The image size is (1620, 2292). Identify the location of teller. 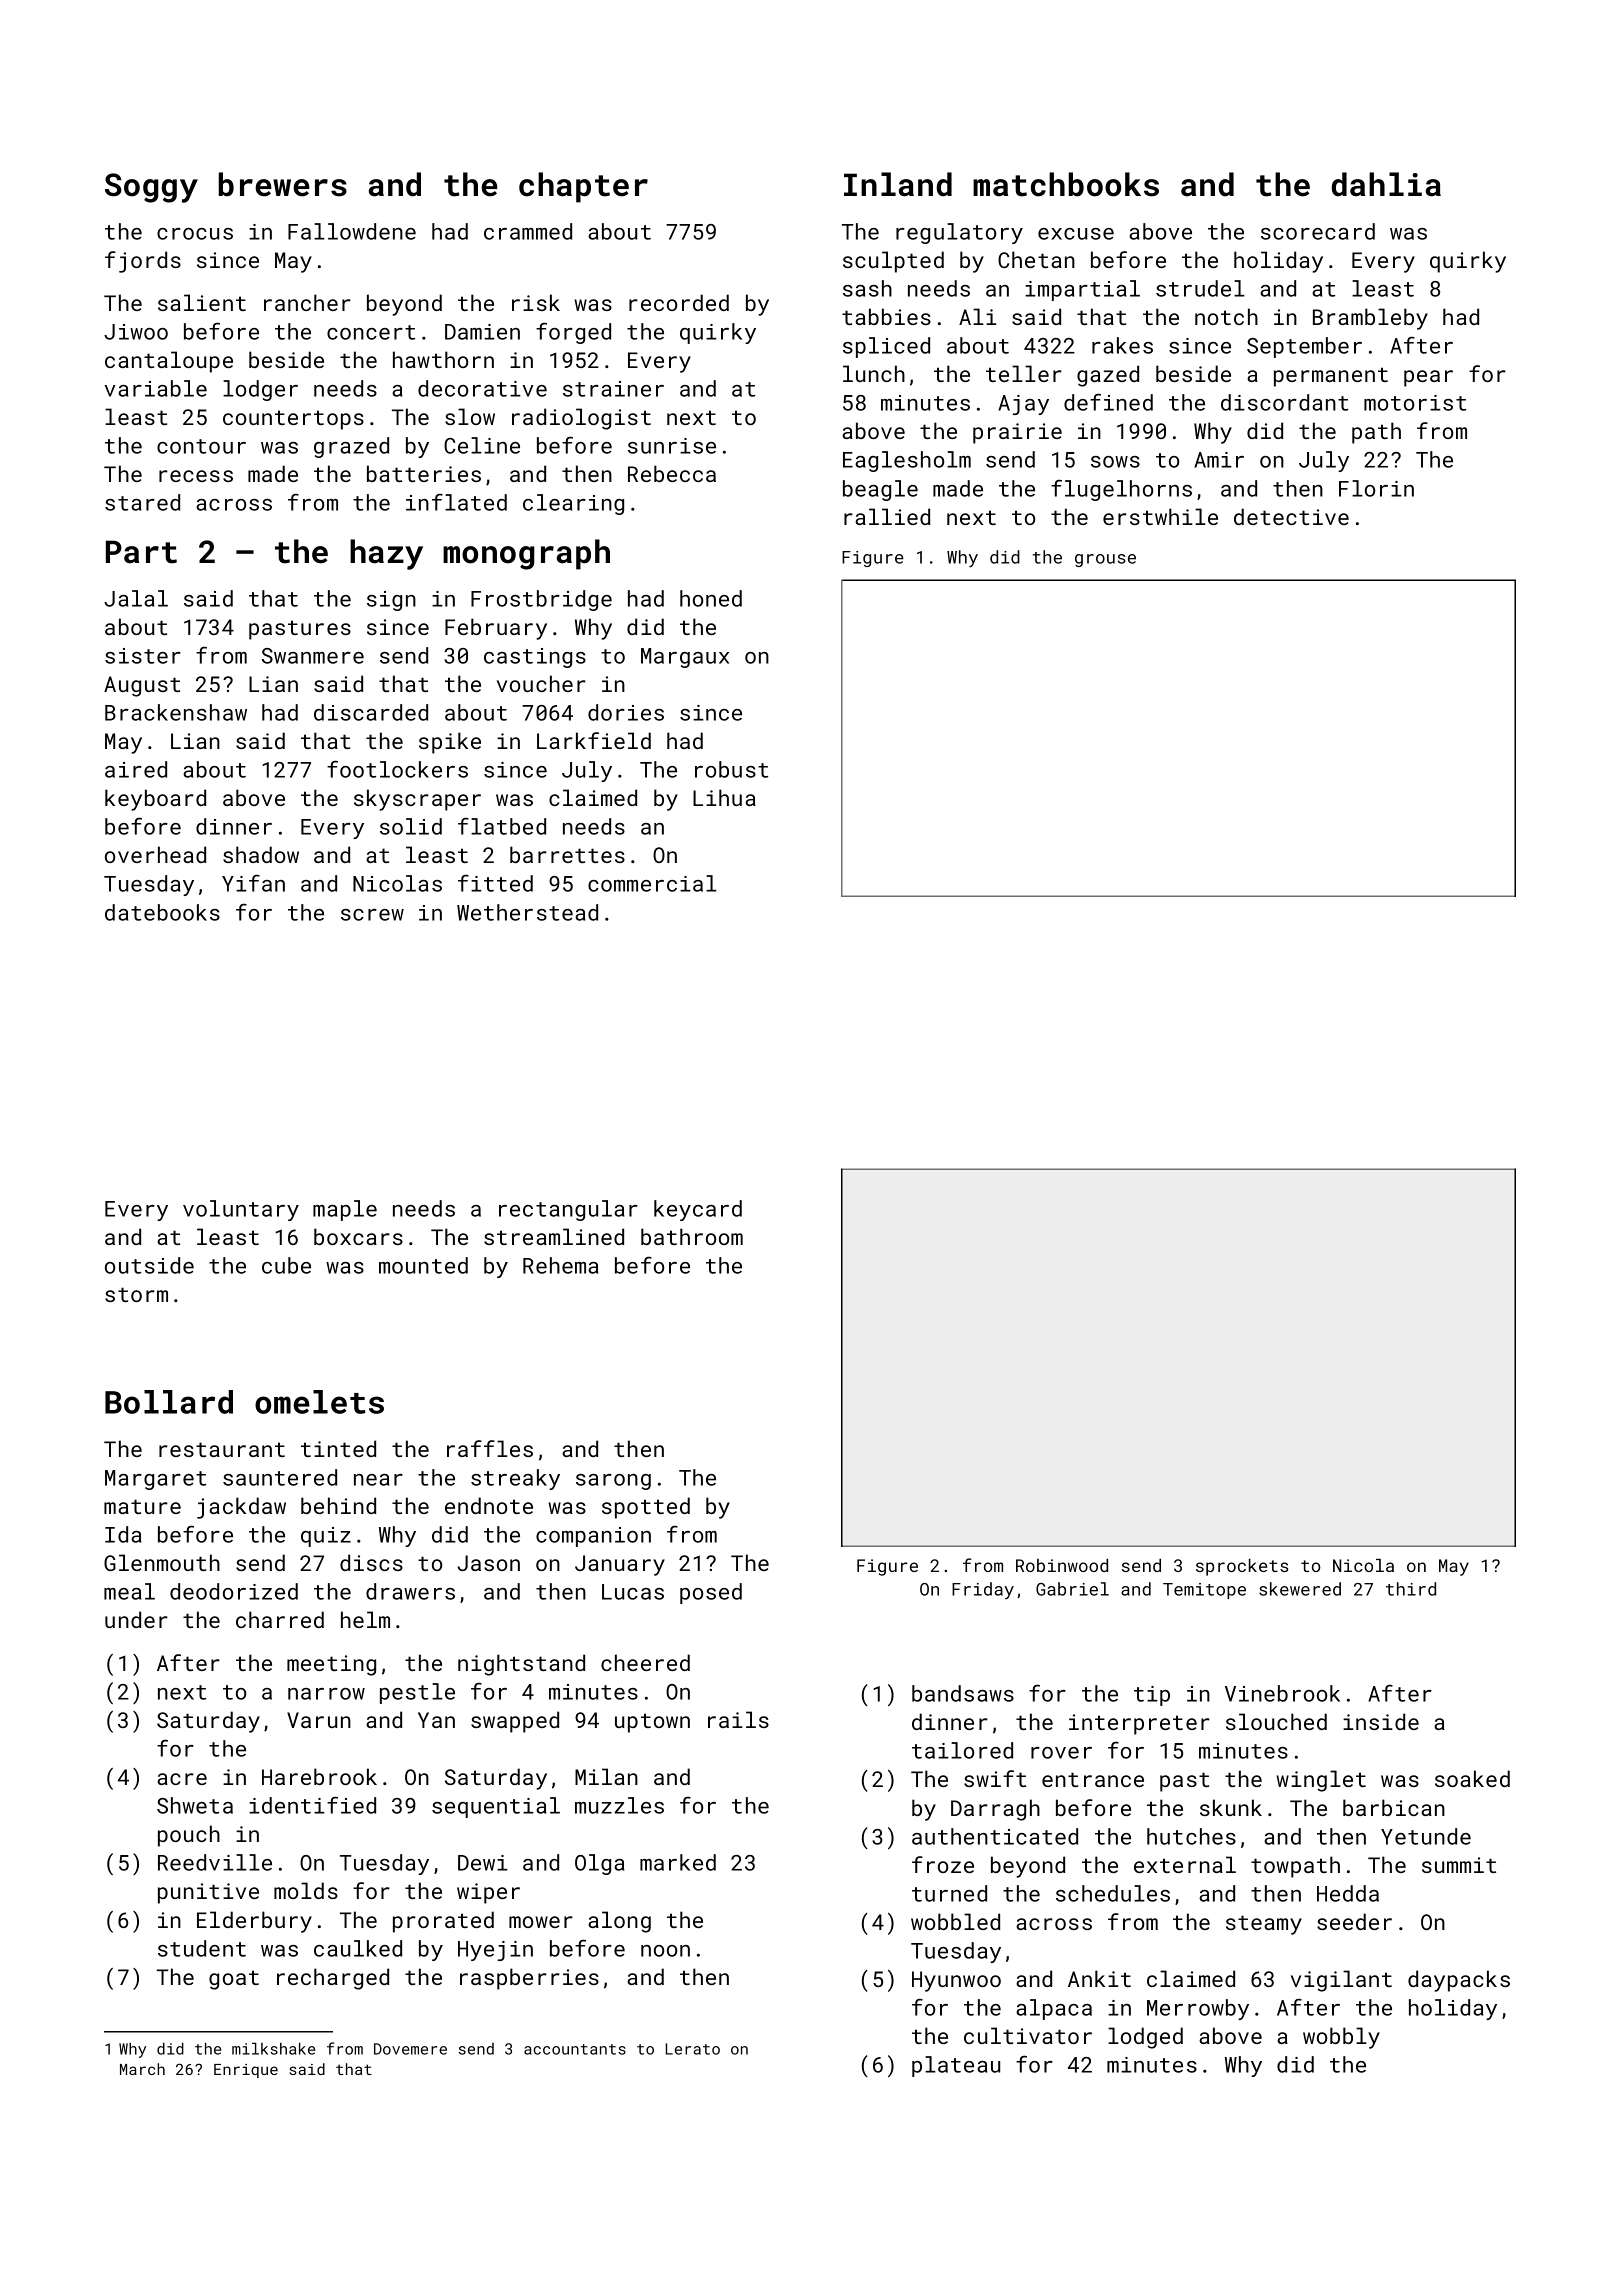
(1024, 373).
